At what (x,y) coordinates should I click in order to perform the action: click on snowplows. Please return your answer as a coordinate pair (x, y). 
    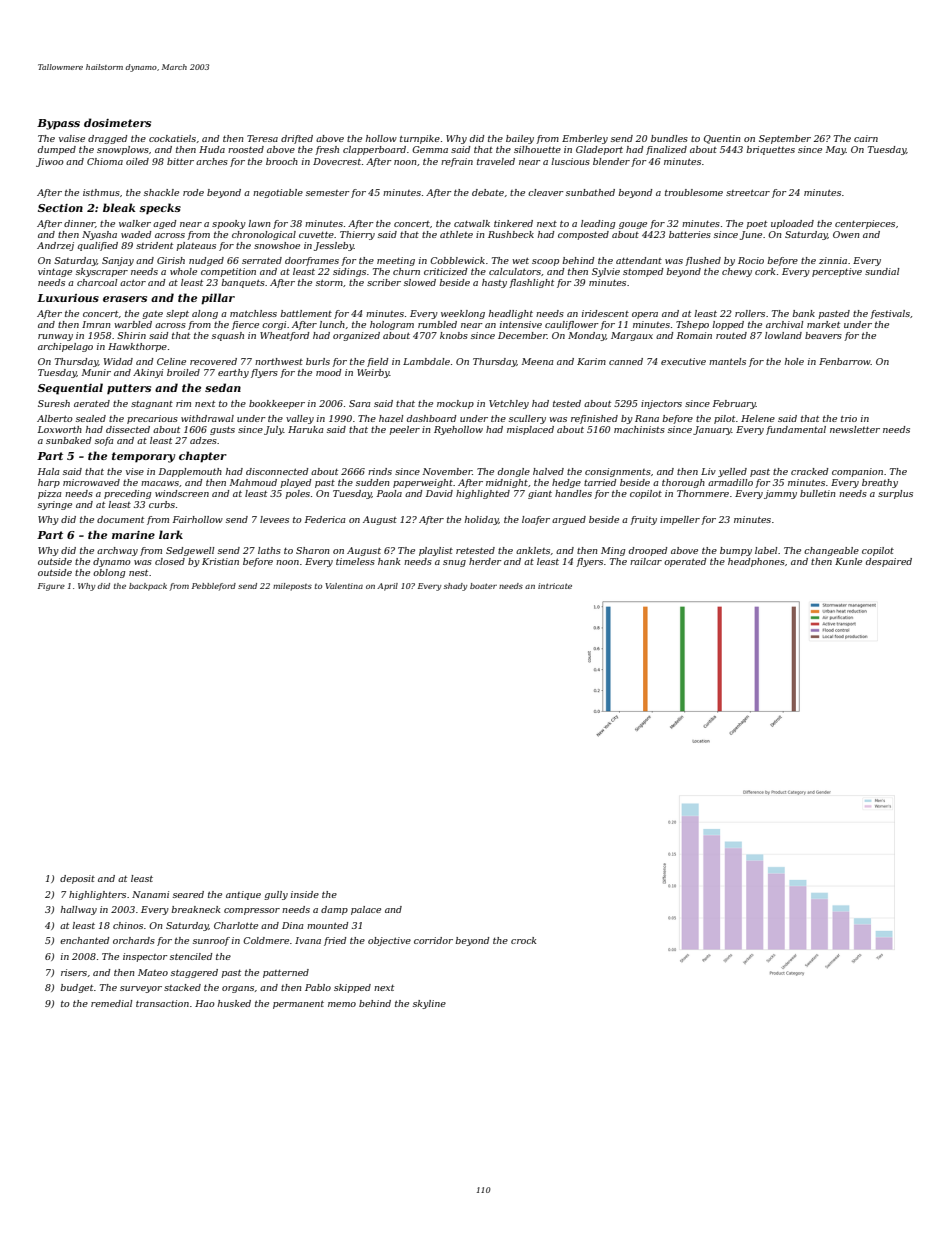
    Looking at the image, I should click on (123, 150).
